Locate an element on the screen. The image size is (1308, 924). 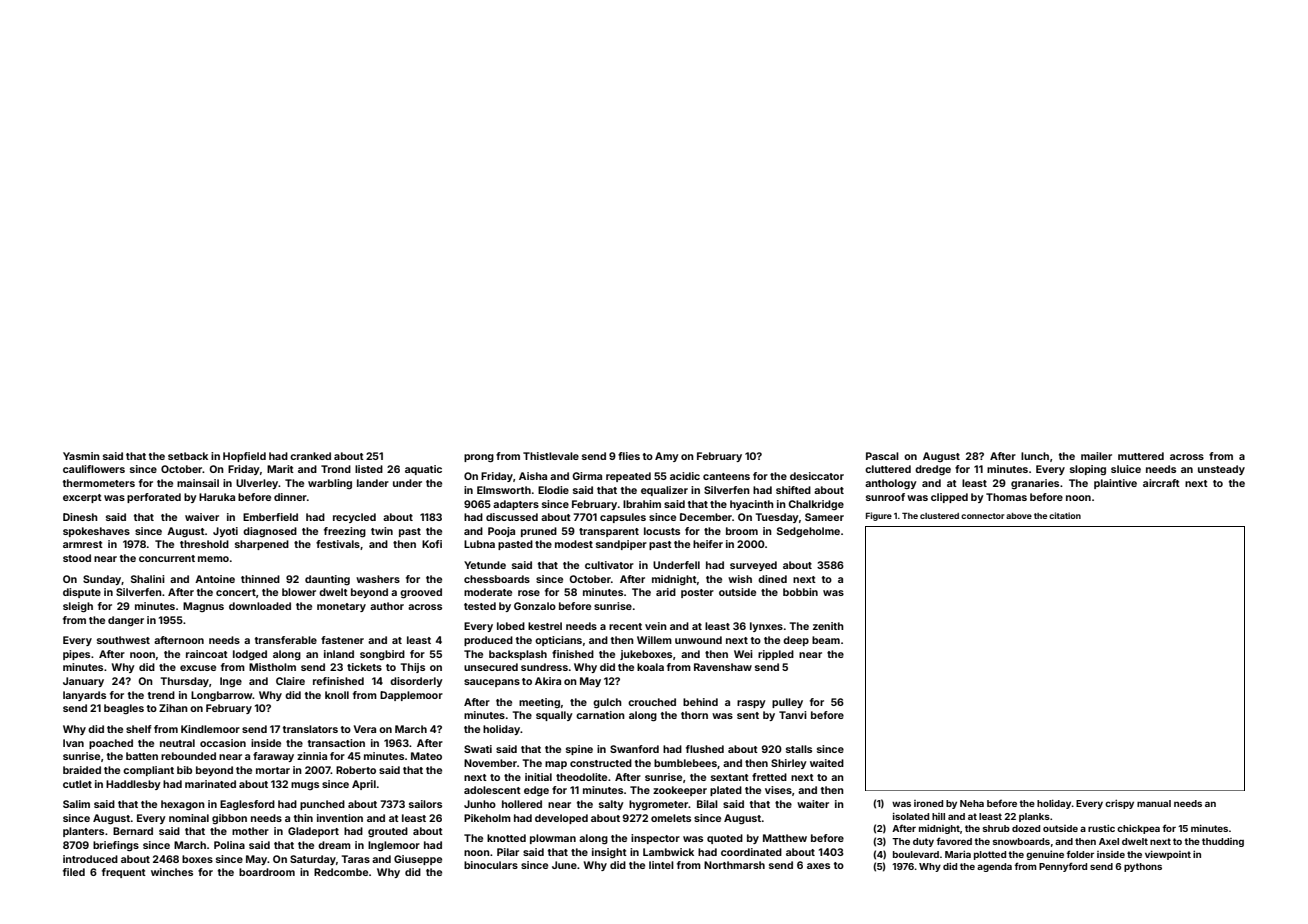
Pennyford is located at coordinates (1063, 867).
